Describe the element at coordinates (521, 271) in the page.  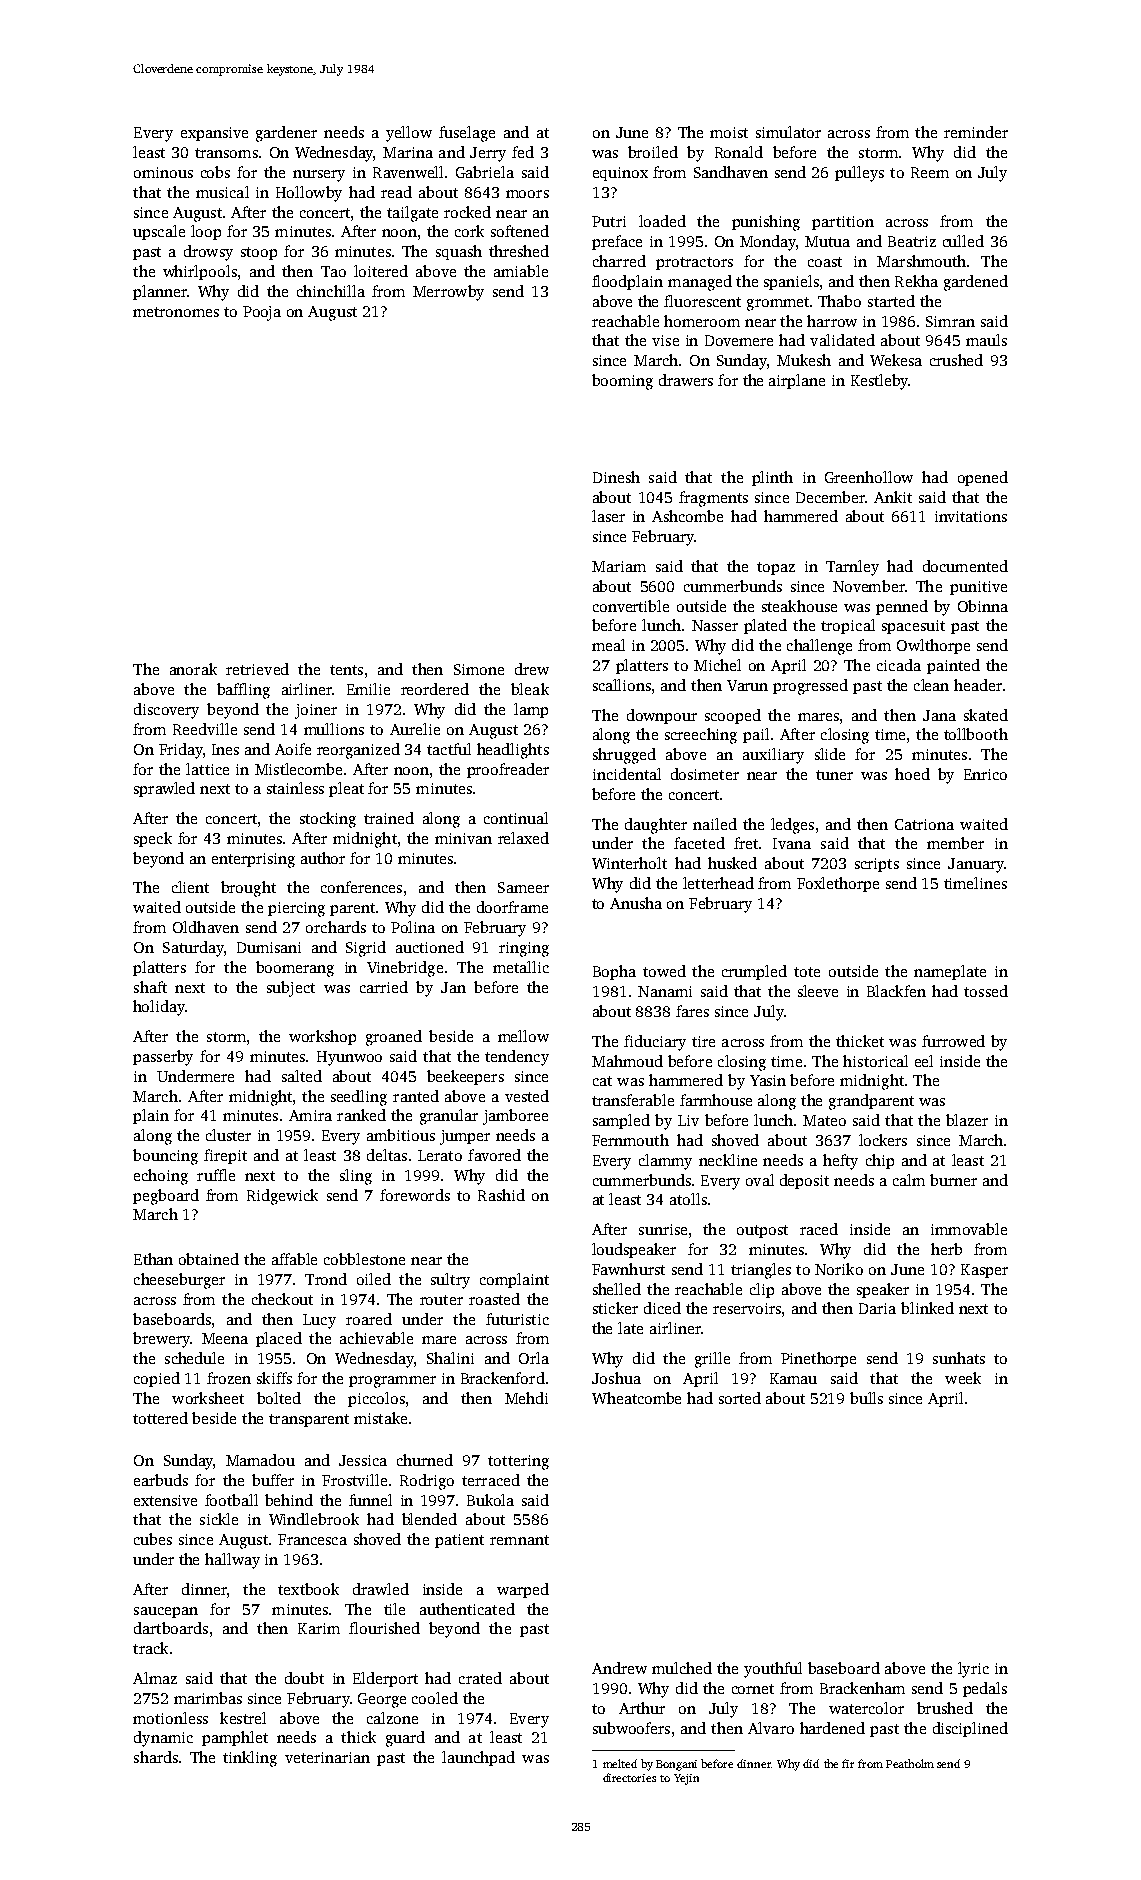
I see `amiable` at that location.
